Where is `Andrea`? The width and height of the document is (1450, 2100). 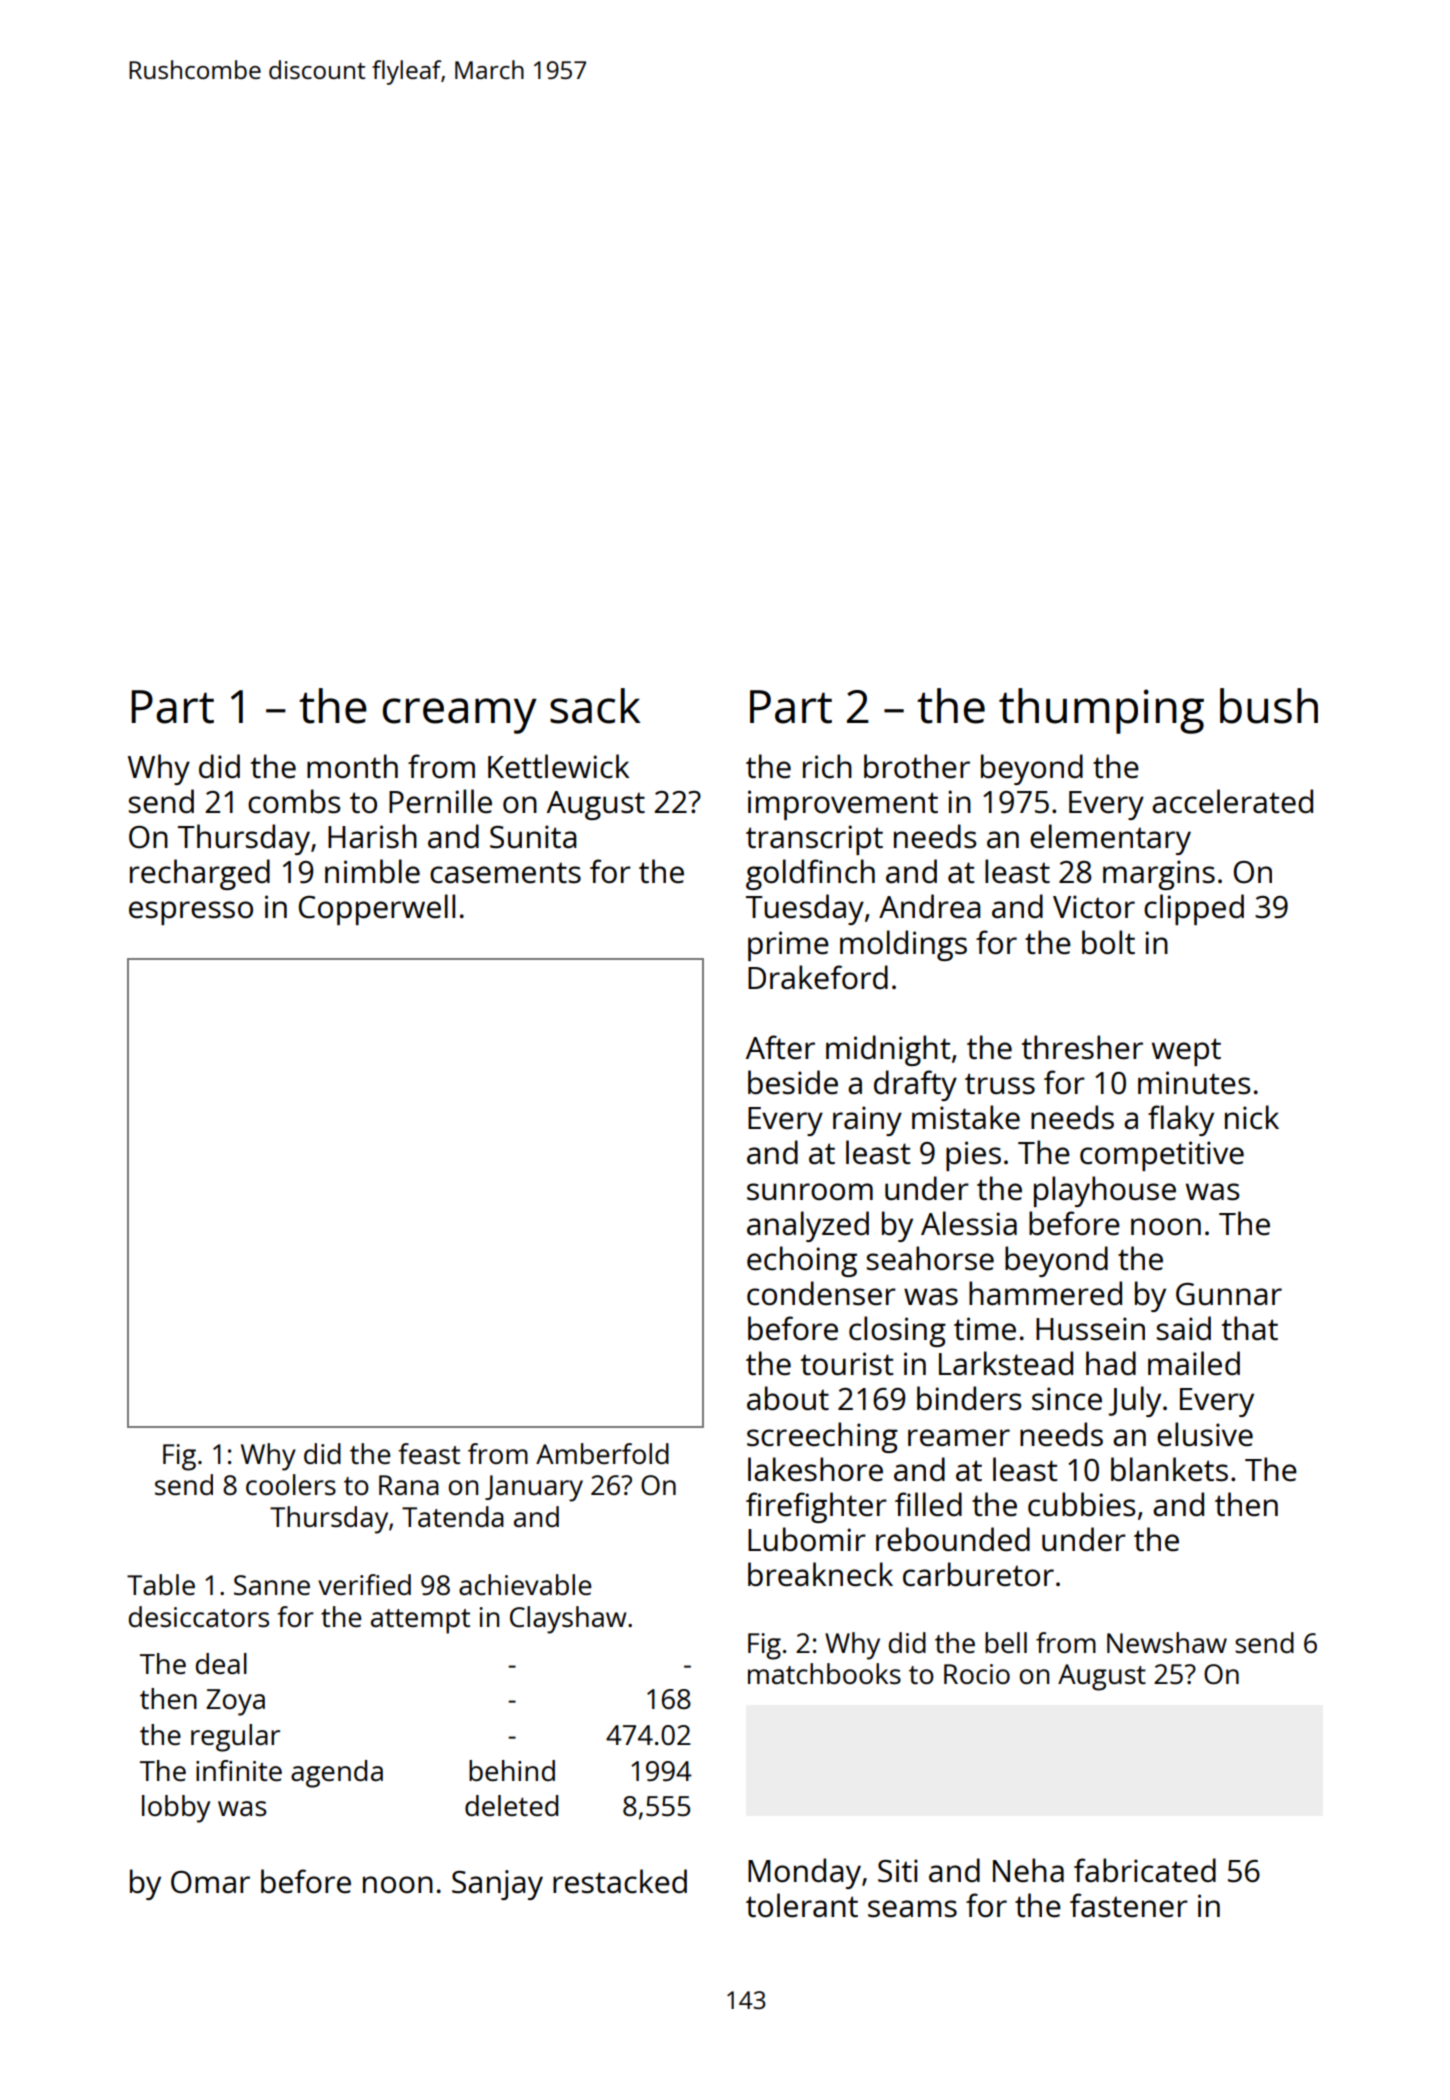
Andrea is located at coordinates (929, 906).
